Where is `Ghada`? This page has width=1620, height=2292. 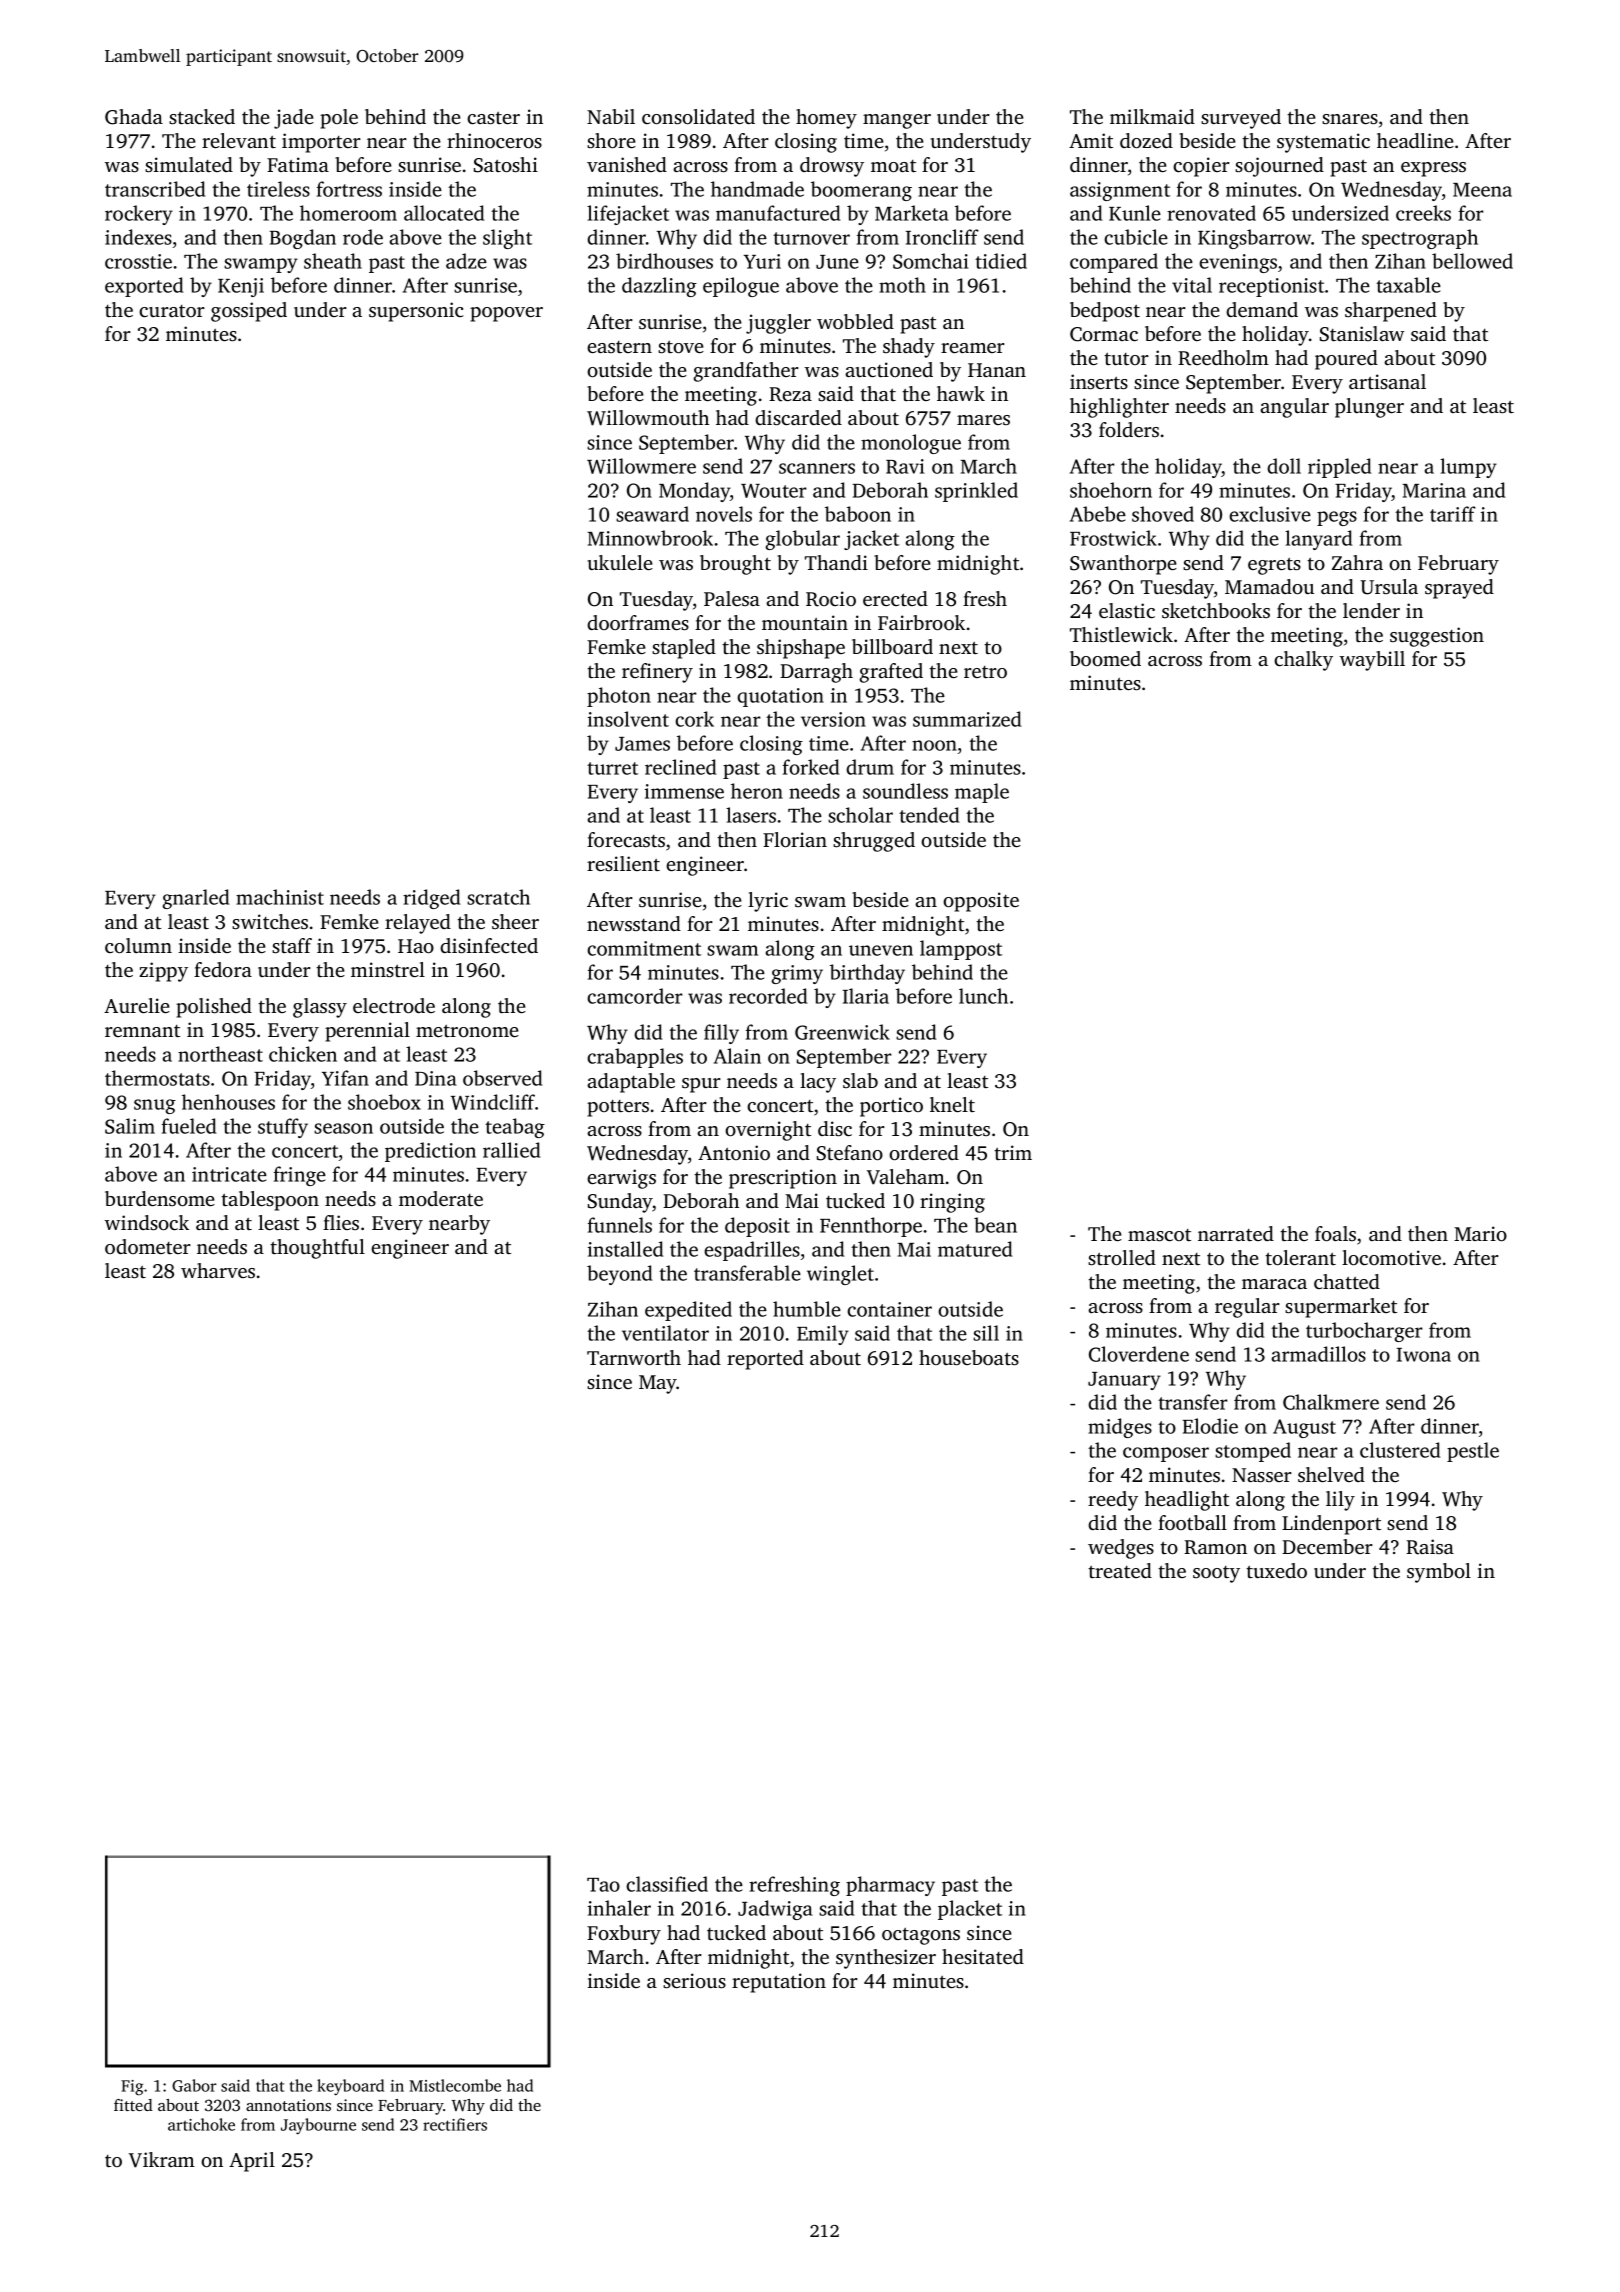
Ghada is located at coordinates (134, 117).
